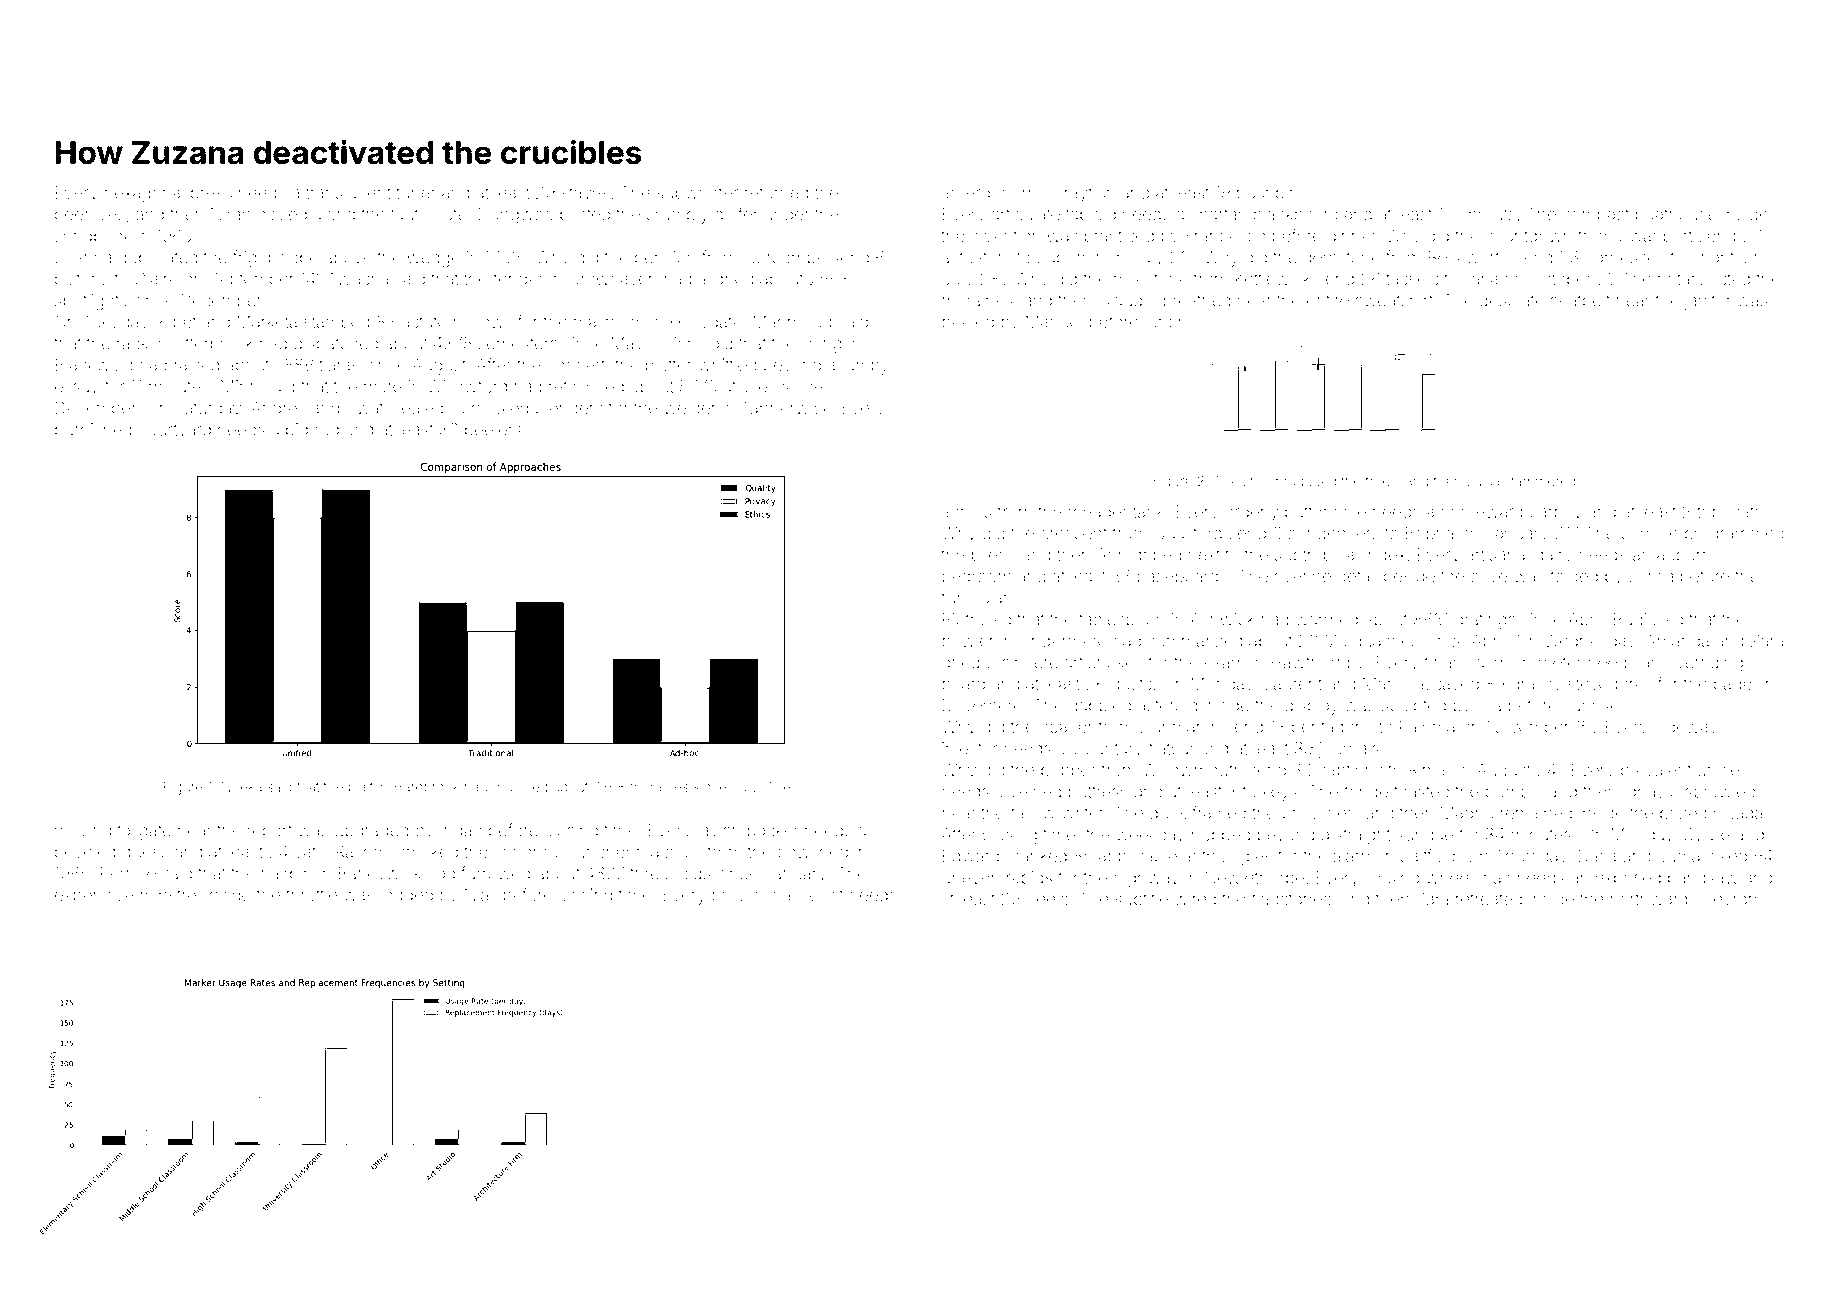 This page has height=1302, width=1841. What do you see at coordinates (671, 873) in the page?
I see `thresholds` at bounding box center [671, 873].
